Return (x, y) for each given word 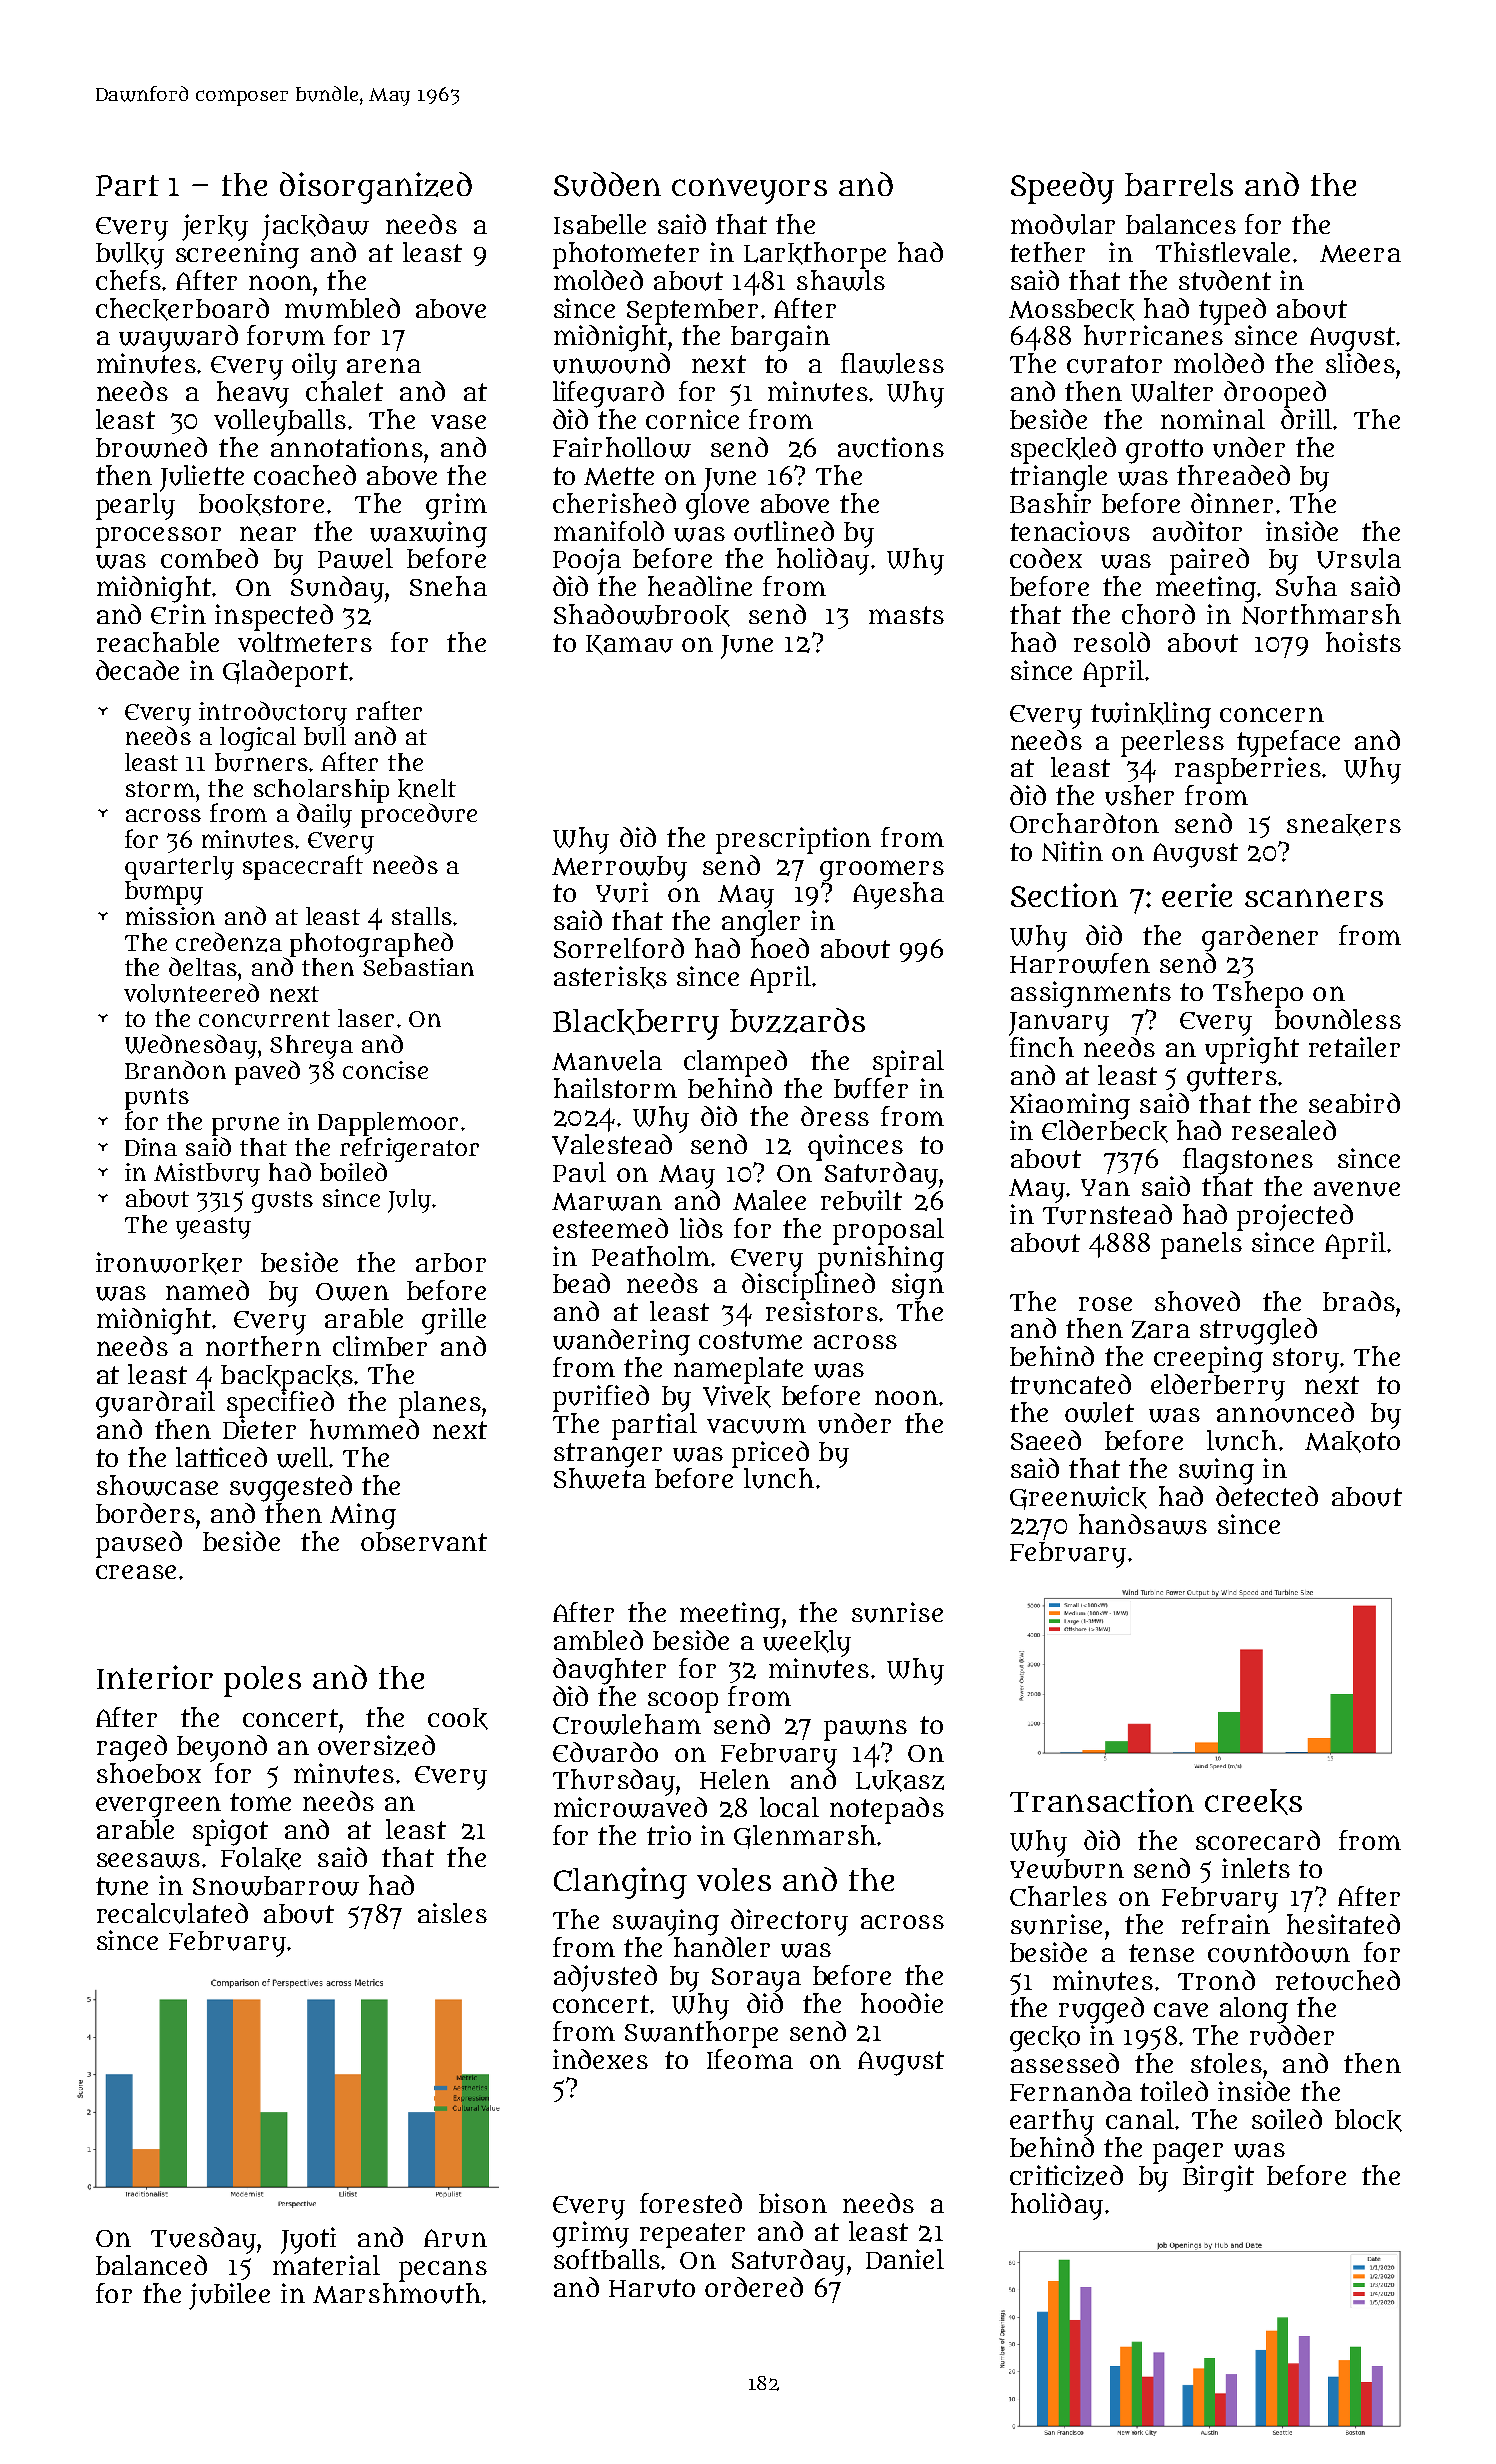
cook (458, 1719)
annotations (347, 447)
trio (669, 1835)
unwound (611, 363)
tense (1161, 1953)
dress (835, 1116)
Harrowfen (1080, 963)
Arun (455, 2238)
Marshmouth (397, 2293)
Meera (1360, 254)
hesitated (1343, 1924)
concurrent (264, 1019)
